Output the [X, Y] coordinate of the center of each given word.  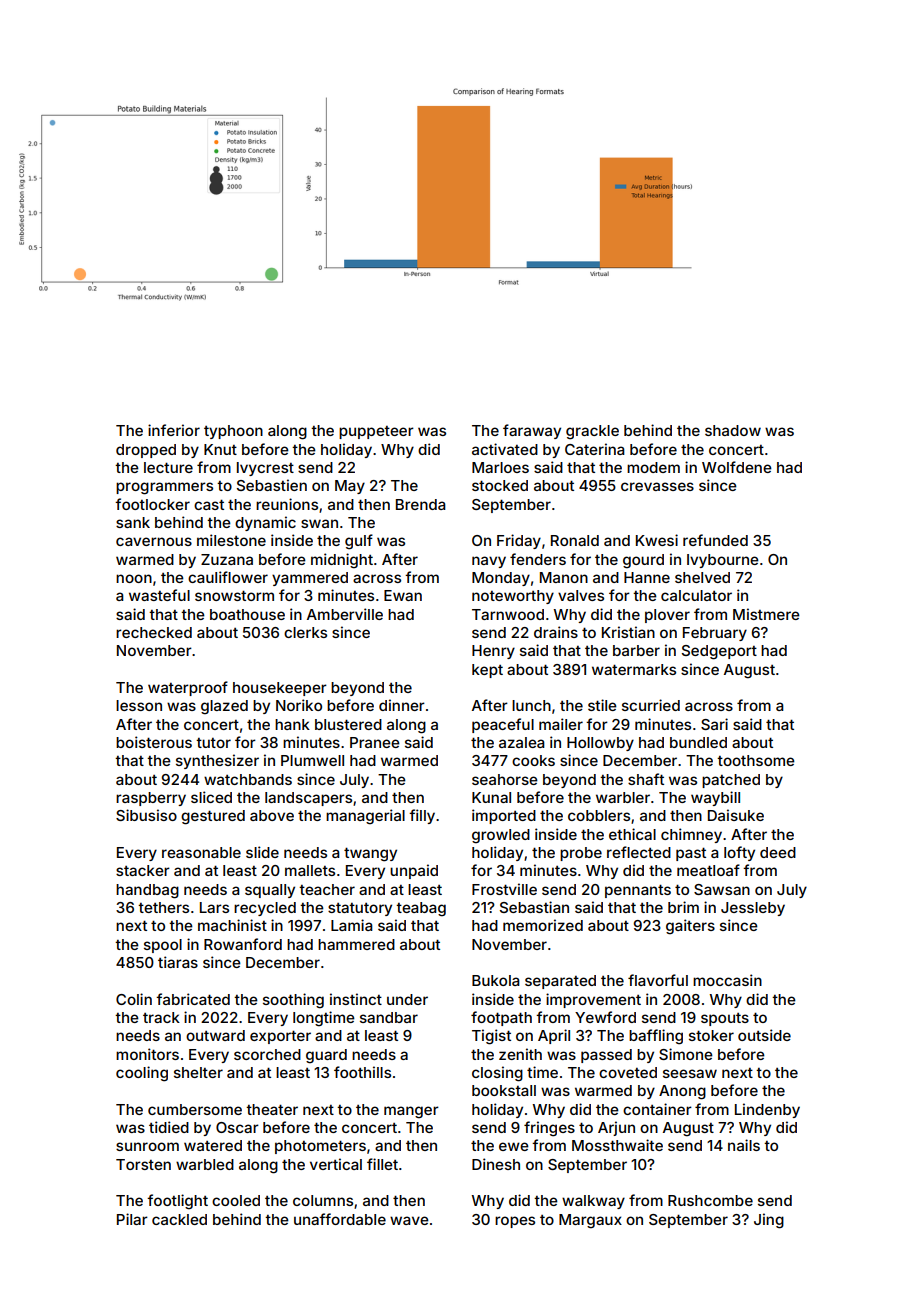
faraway [532, 431]
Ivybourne [723, 561]
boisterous [154, 742]
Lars [214, 907]
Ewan [403, 595]
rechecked [154, 632]
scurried [651, 705]
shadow [733, 430]
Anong [682, 1092]
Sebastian [534, 907]
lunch [531, 705]
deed [778, 852]
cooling [142, 1074]
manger [411, 1112]
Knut [220, 449]
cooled [236, 1200]
